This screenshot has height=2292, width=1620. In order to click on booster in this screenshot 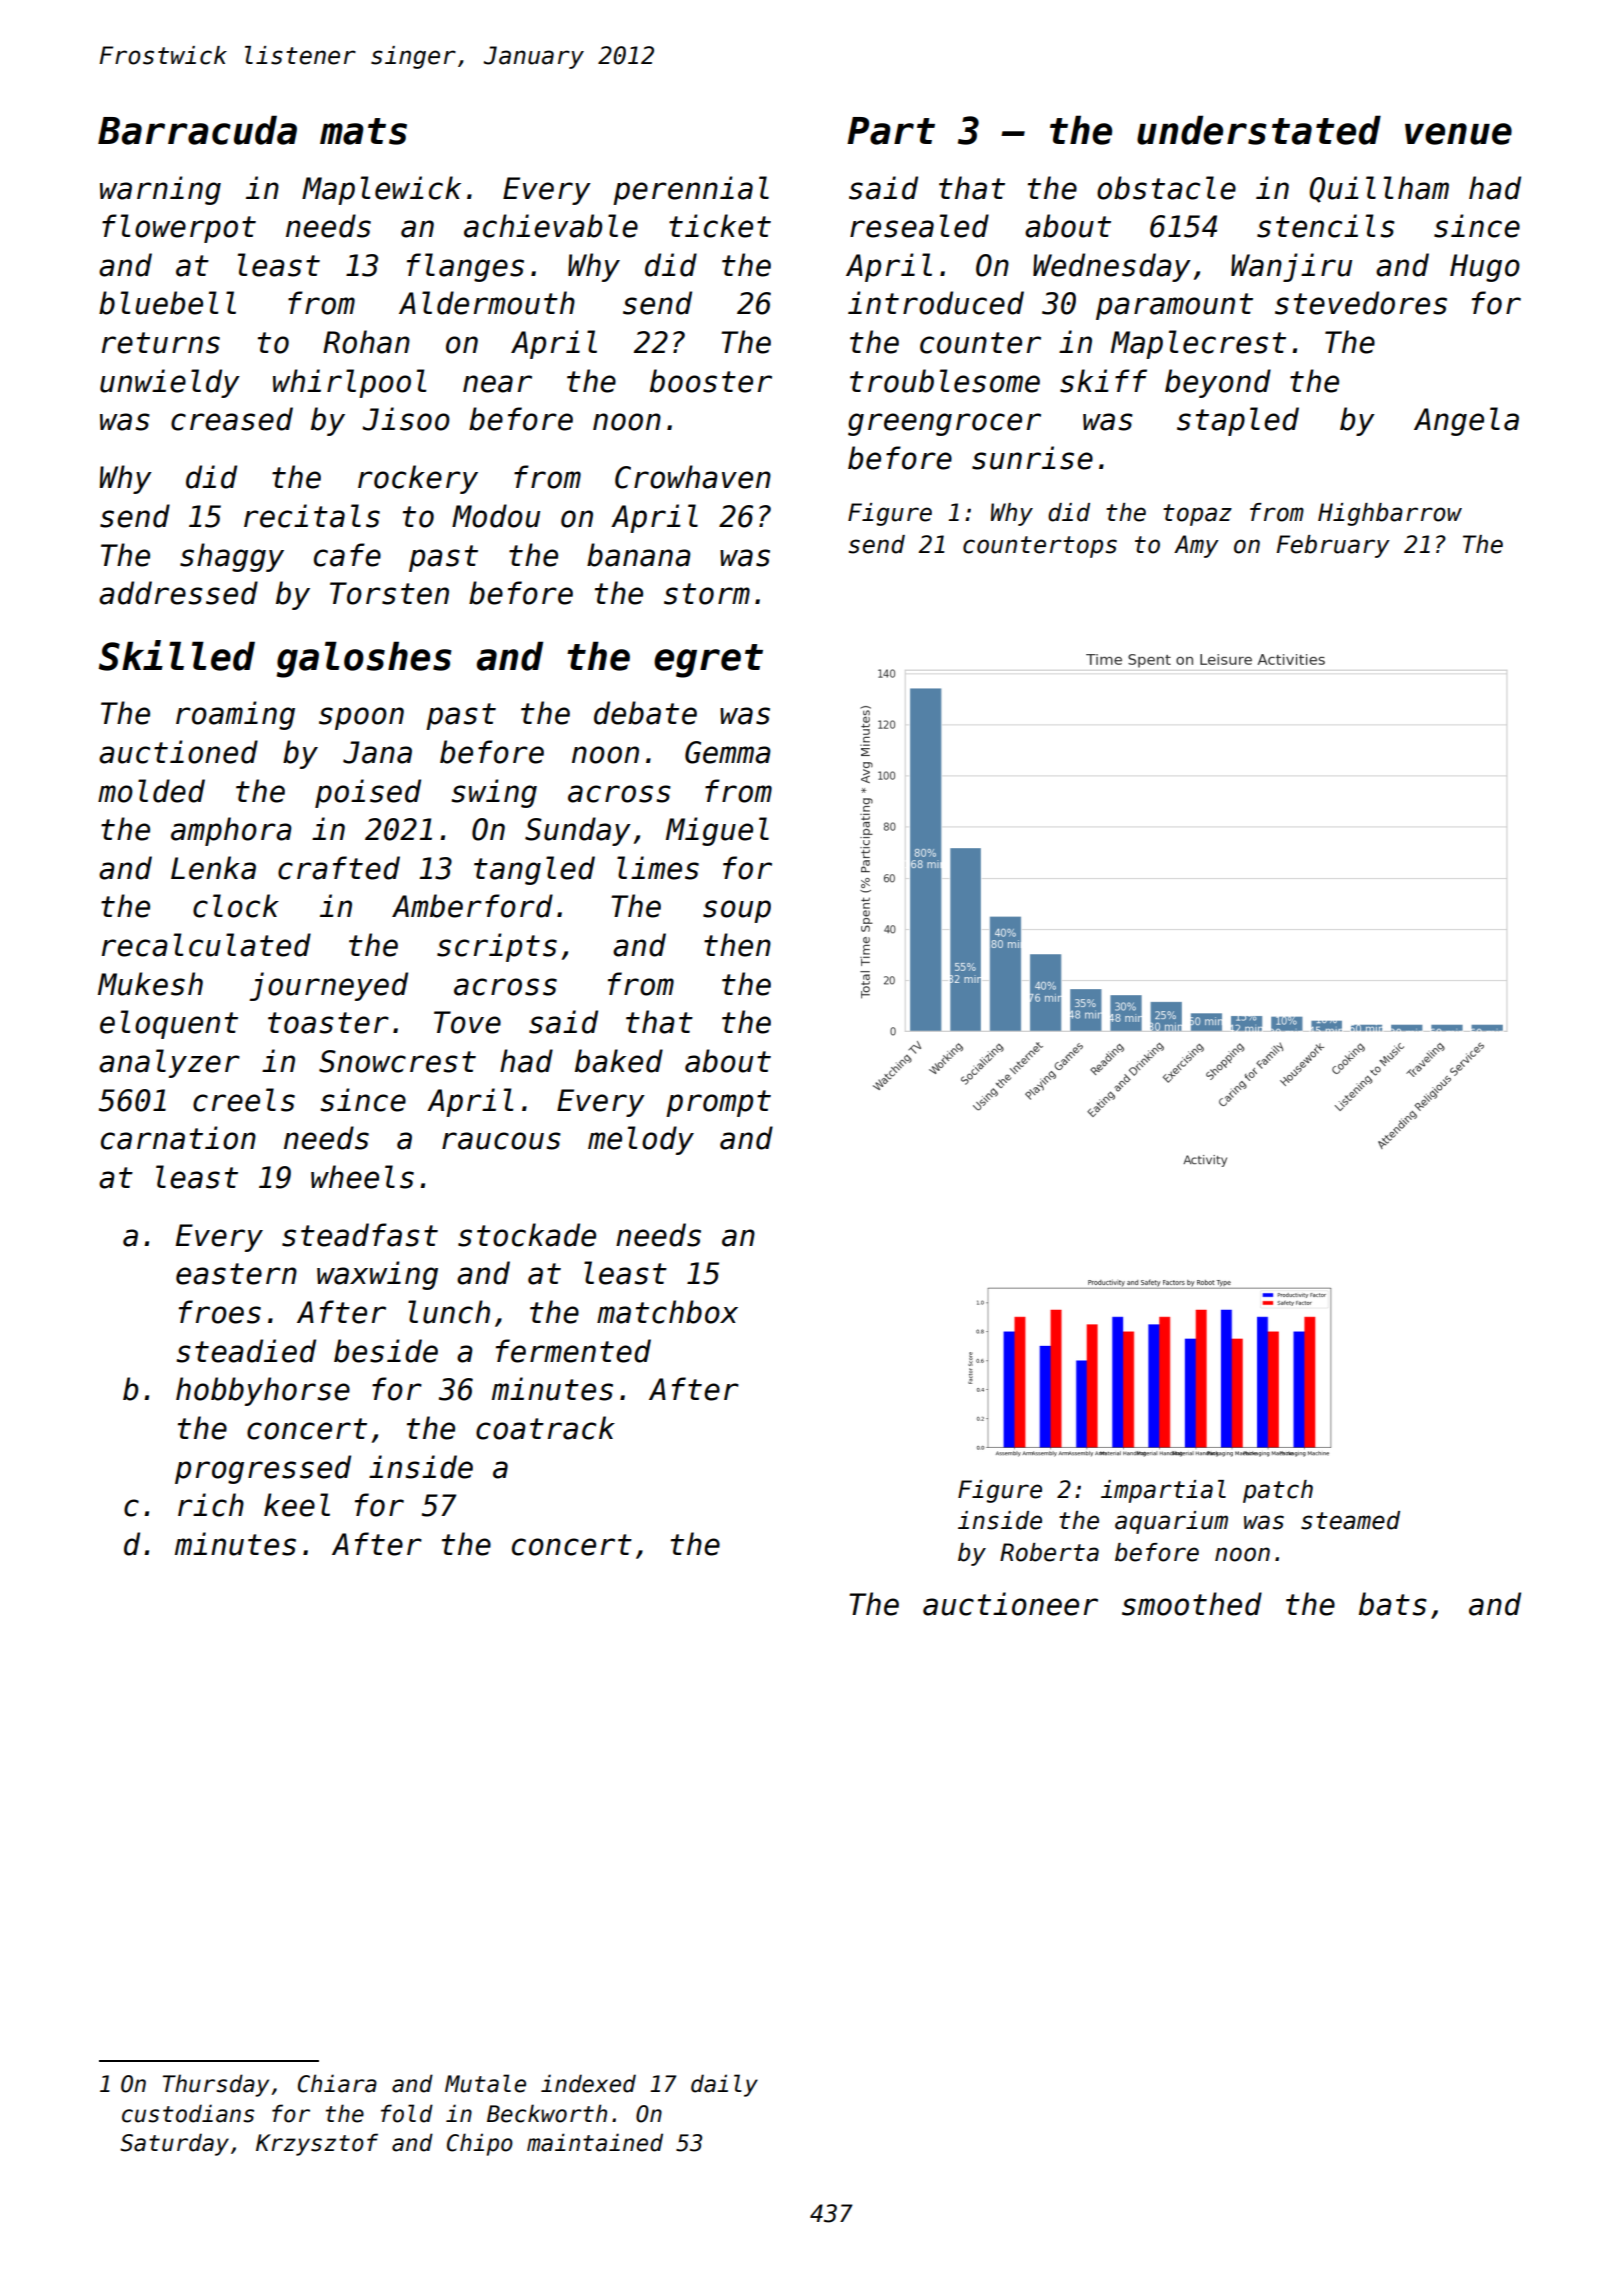, I will do `click(711, 381)`.
